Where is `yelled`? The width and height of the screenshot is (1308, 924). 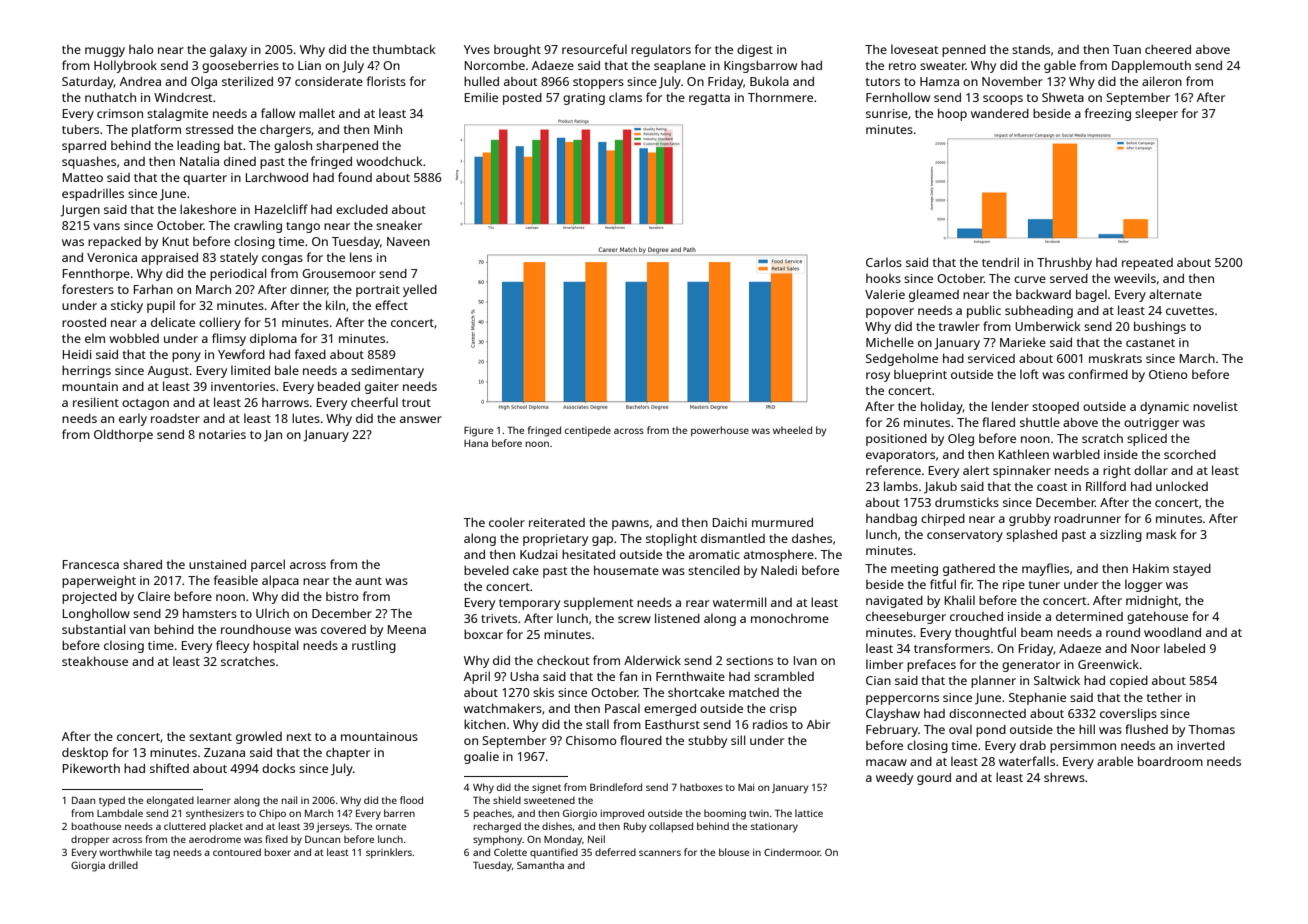
yelled is located at coordinates (420, 290).
